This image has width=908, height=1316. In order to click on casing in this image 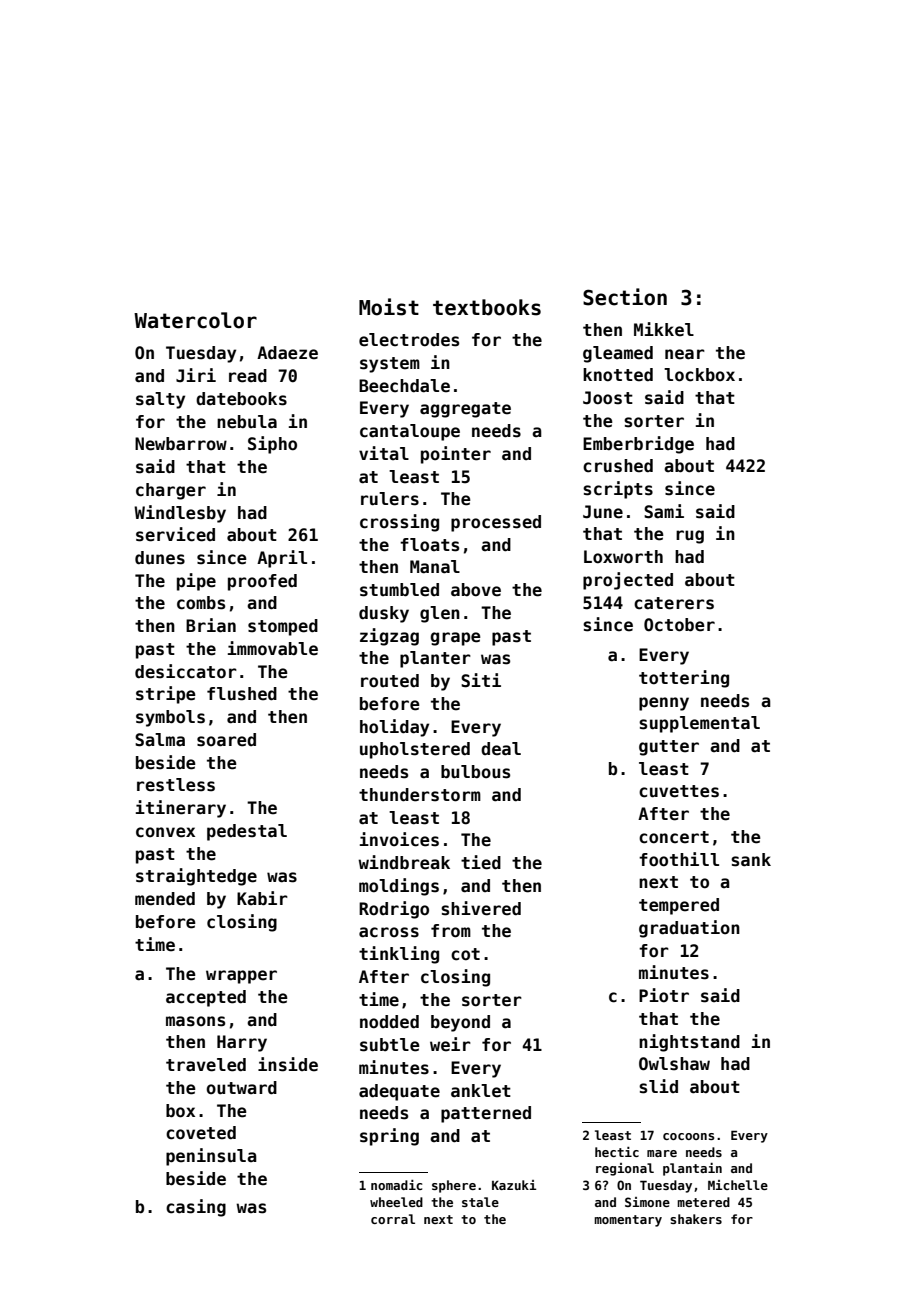, I will do `click(196, 1208)`.
